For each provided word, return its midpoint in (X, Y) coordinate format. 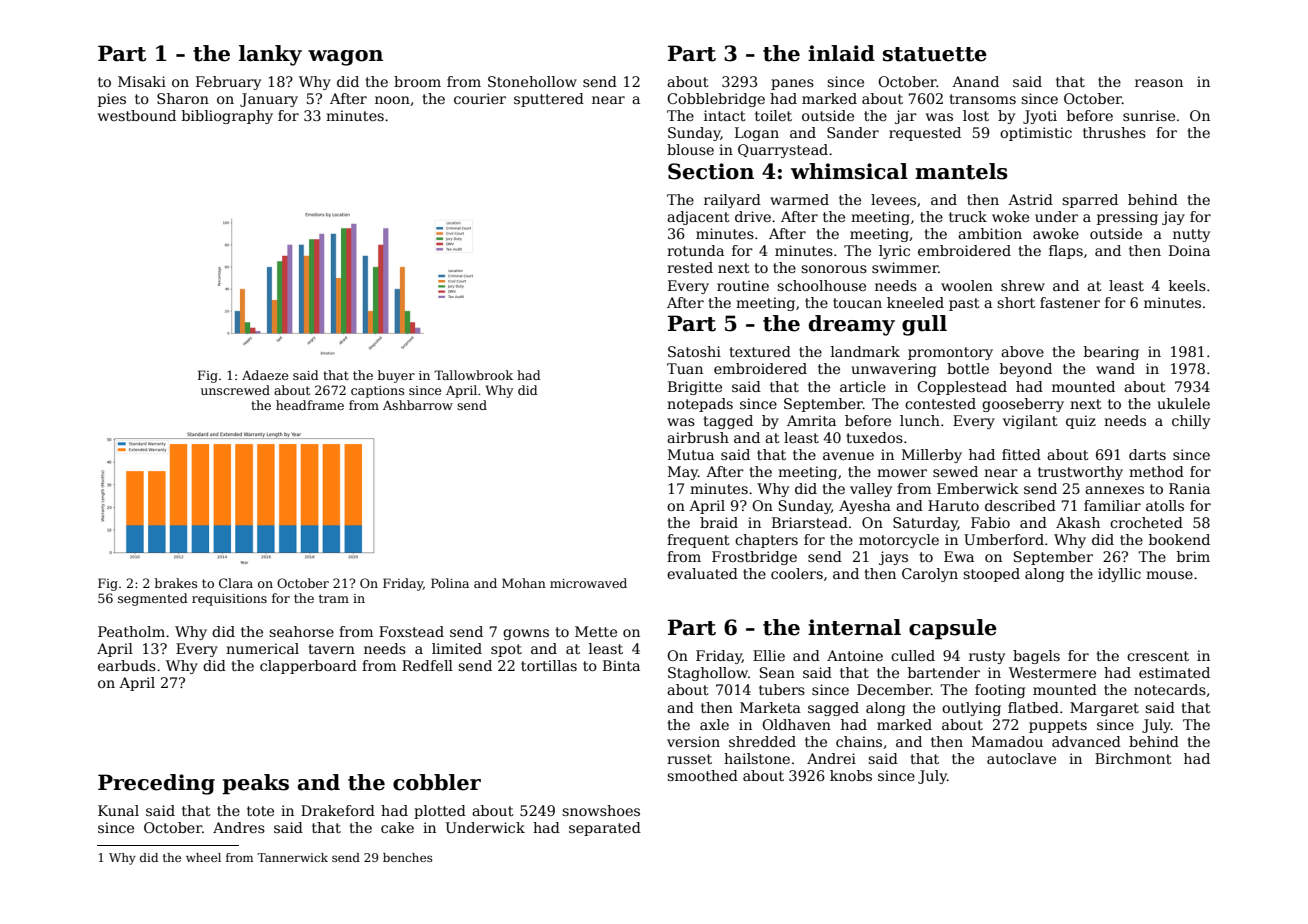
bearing (1111, 353)
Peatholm (131, 631)
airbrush (698, 437)
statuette (935, 54)
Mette (596, 631)
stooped (991, 575)
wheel (203, 857)
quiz (1081, 422)
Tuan (685, 368)
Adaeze (265, 375)
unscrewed (235, 390)
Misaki (142, 81)
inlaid (841, 53)
